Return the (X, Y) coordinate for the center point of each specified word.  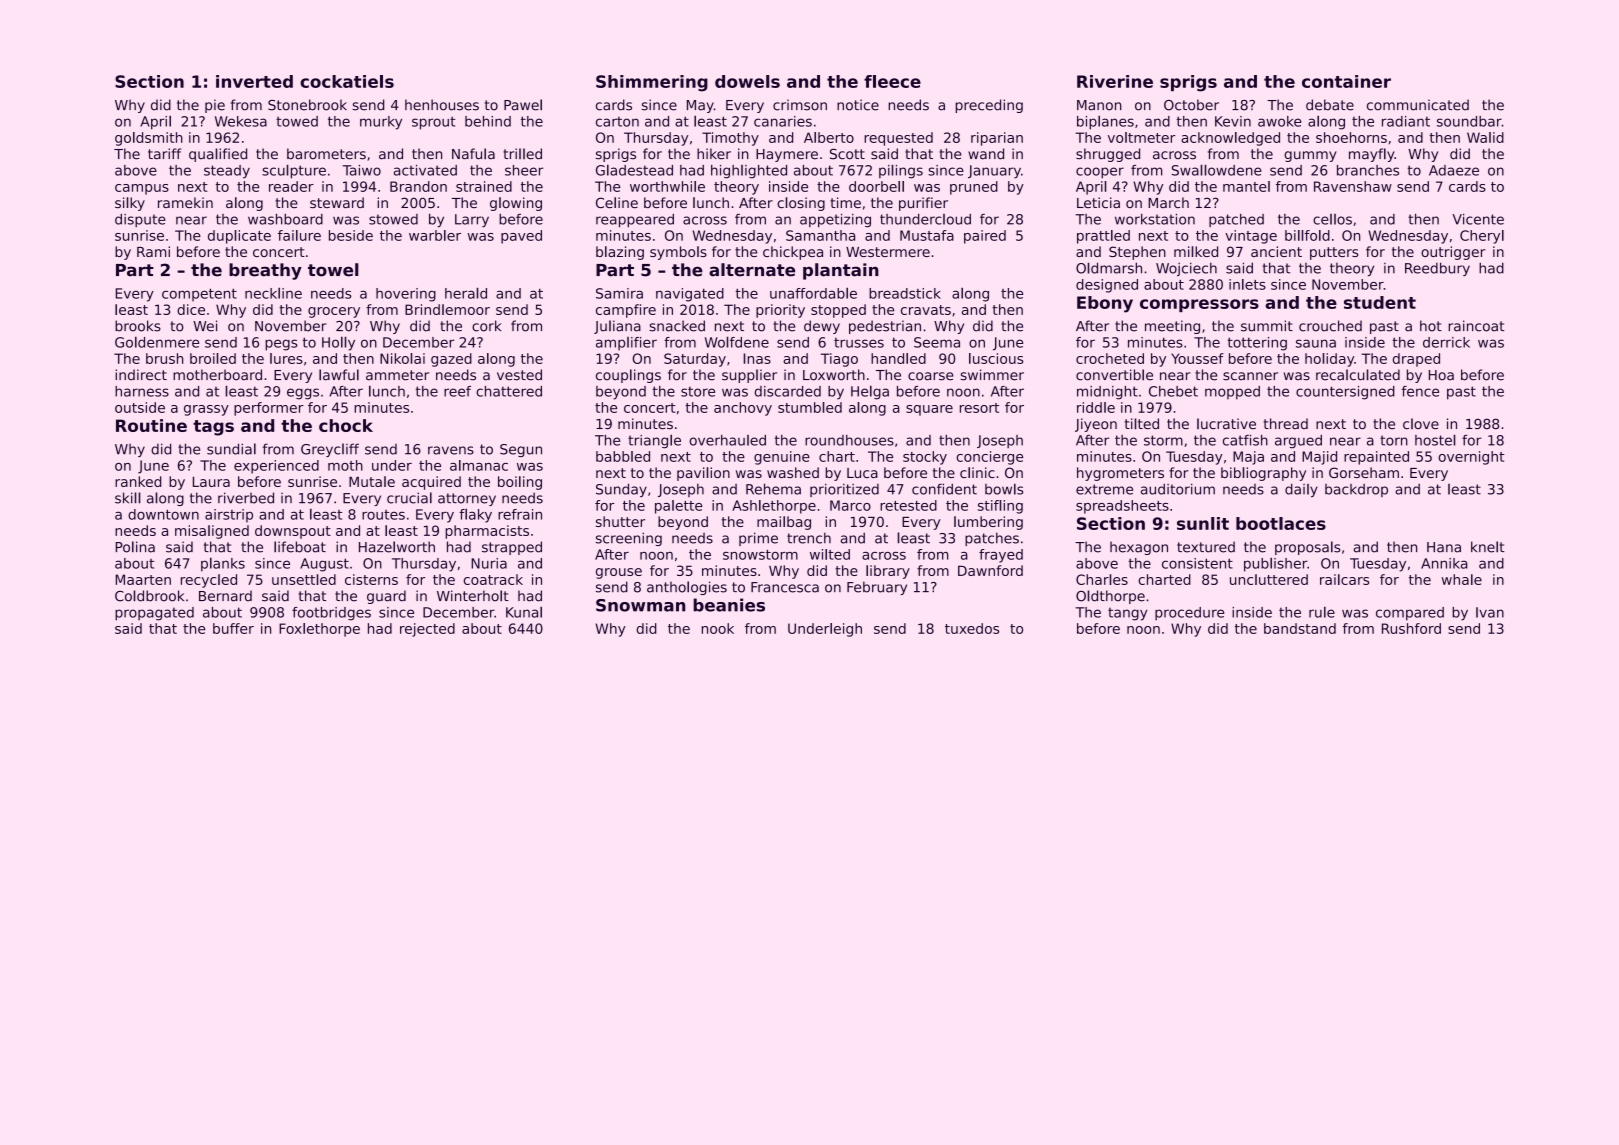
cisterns (371, 579)
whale (1462, 579)
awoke (1280, 121)
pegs (281, 345)
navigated (690, 295)
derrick (1446, 342)
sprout (434, 123)
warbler (435, 235)
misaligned (212, 532)
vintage (1251, 237)
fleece (892, 81)
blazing (620, 253)
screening (629, 539)
